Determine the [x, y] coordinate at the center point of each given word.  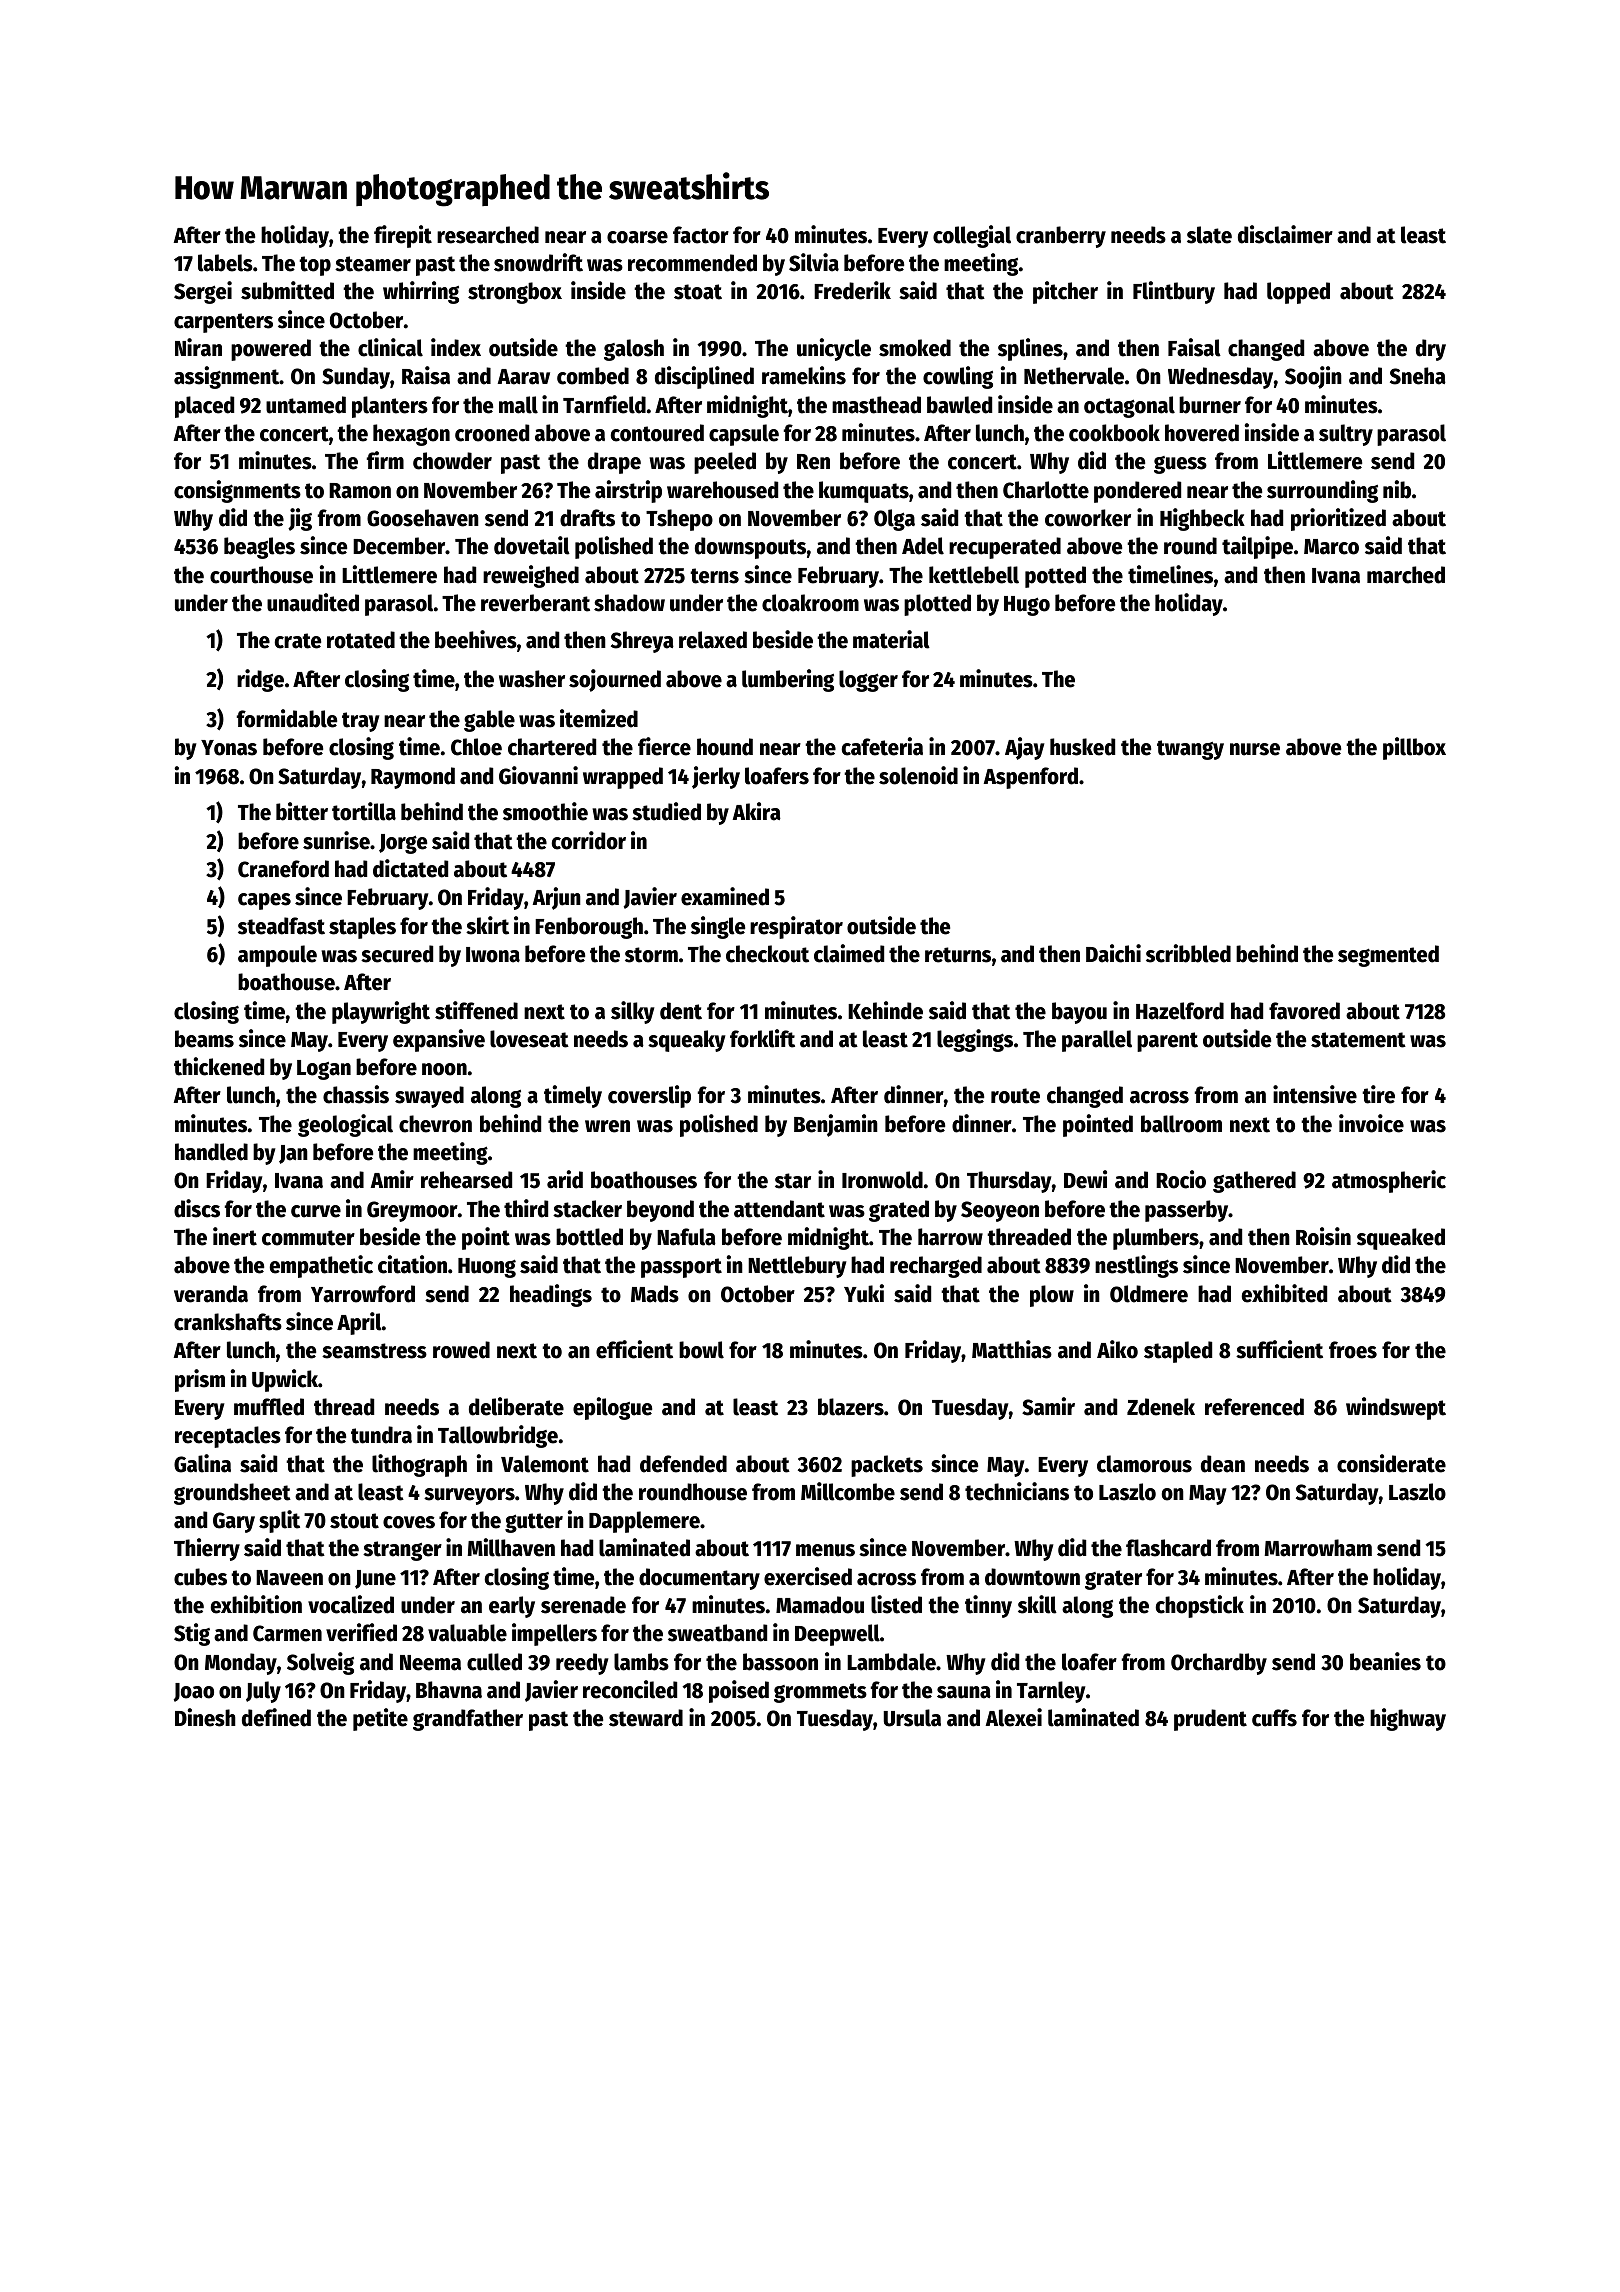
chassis [356, 1094]
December [399, 546]
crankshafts [228, 1322]
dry [1431, 350]
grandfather [468, 1720]
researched [488, 235]
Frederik [852, 290]
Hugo [1027, 606]
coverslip [649, 1096]
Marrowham [1318, 1548]
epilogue [612, 1408]
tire [1378, 1094]
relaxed [713, 640]
